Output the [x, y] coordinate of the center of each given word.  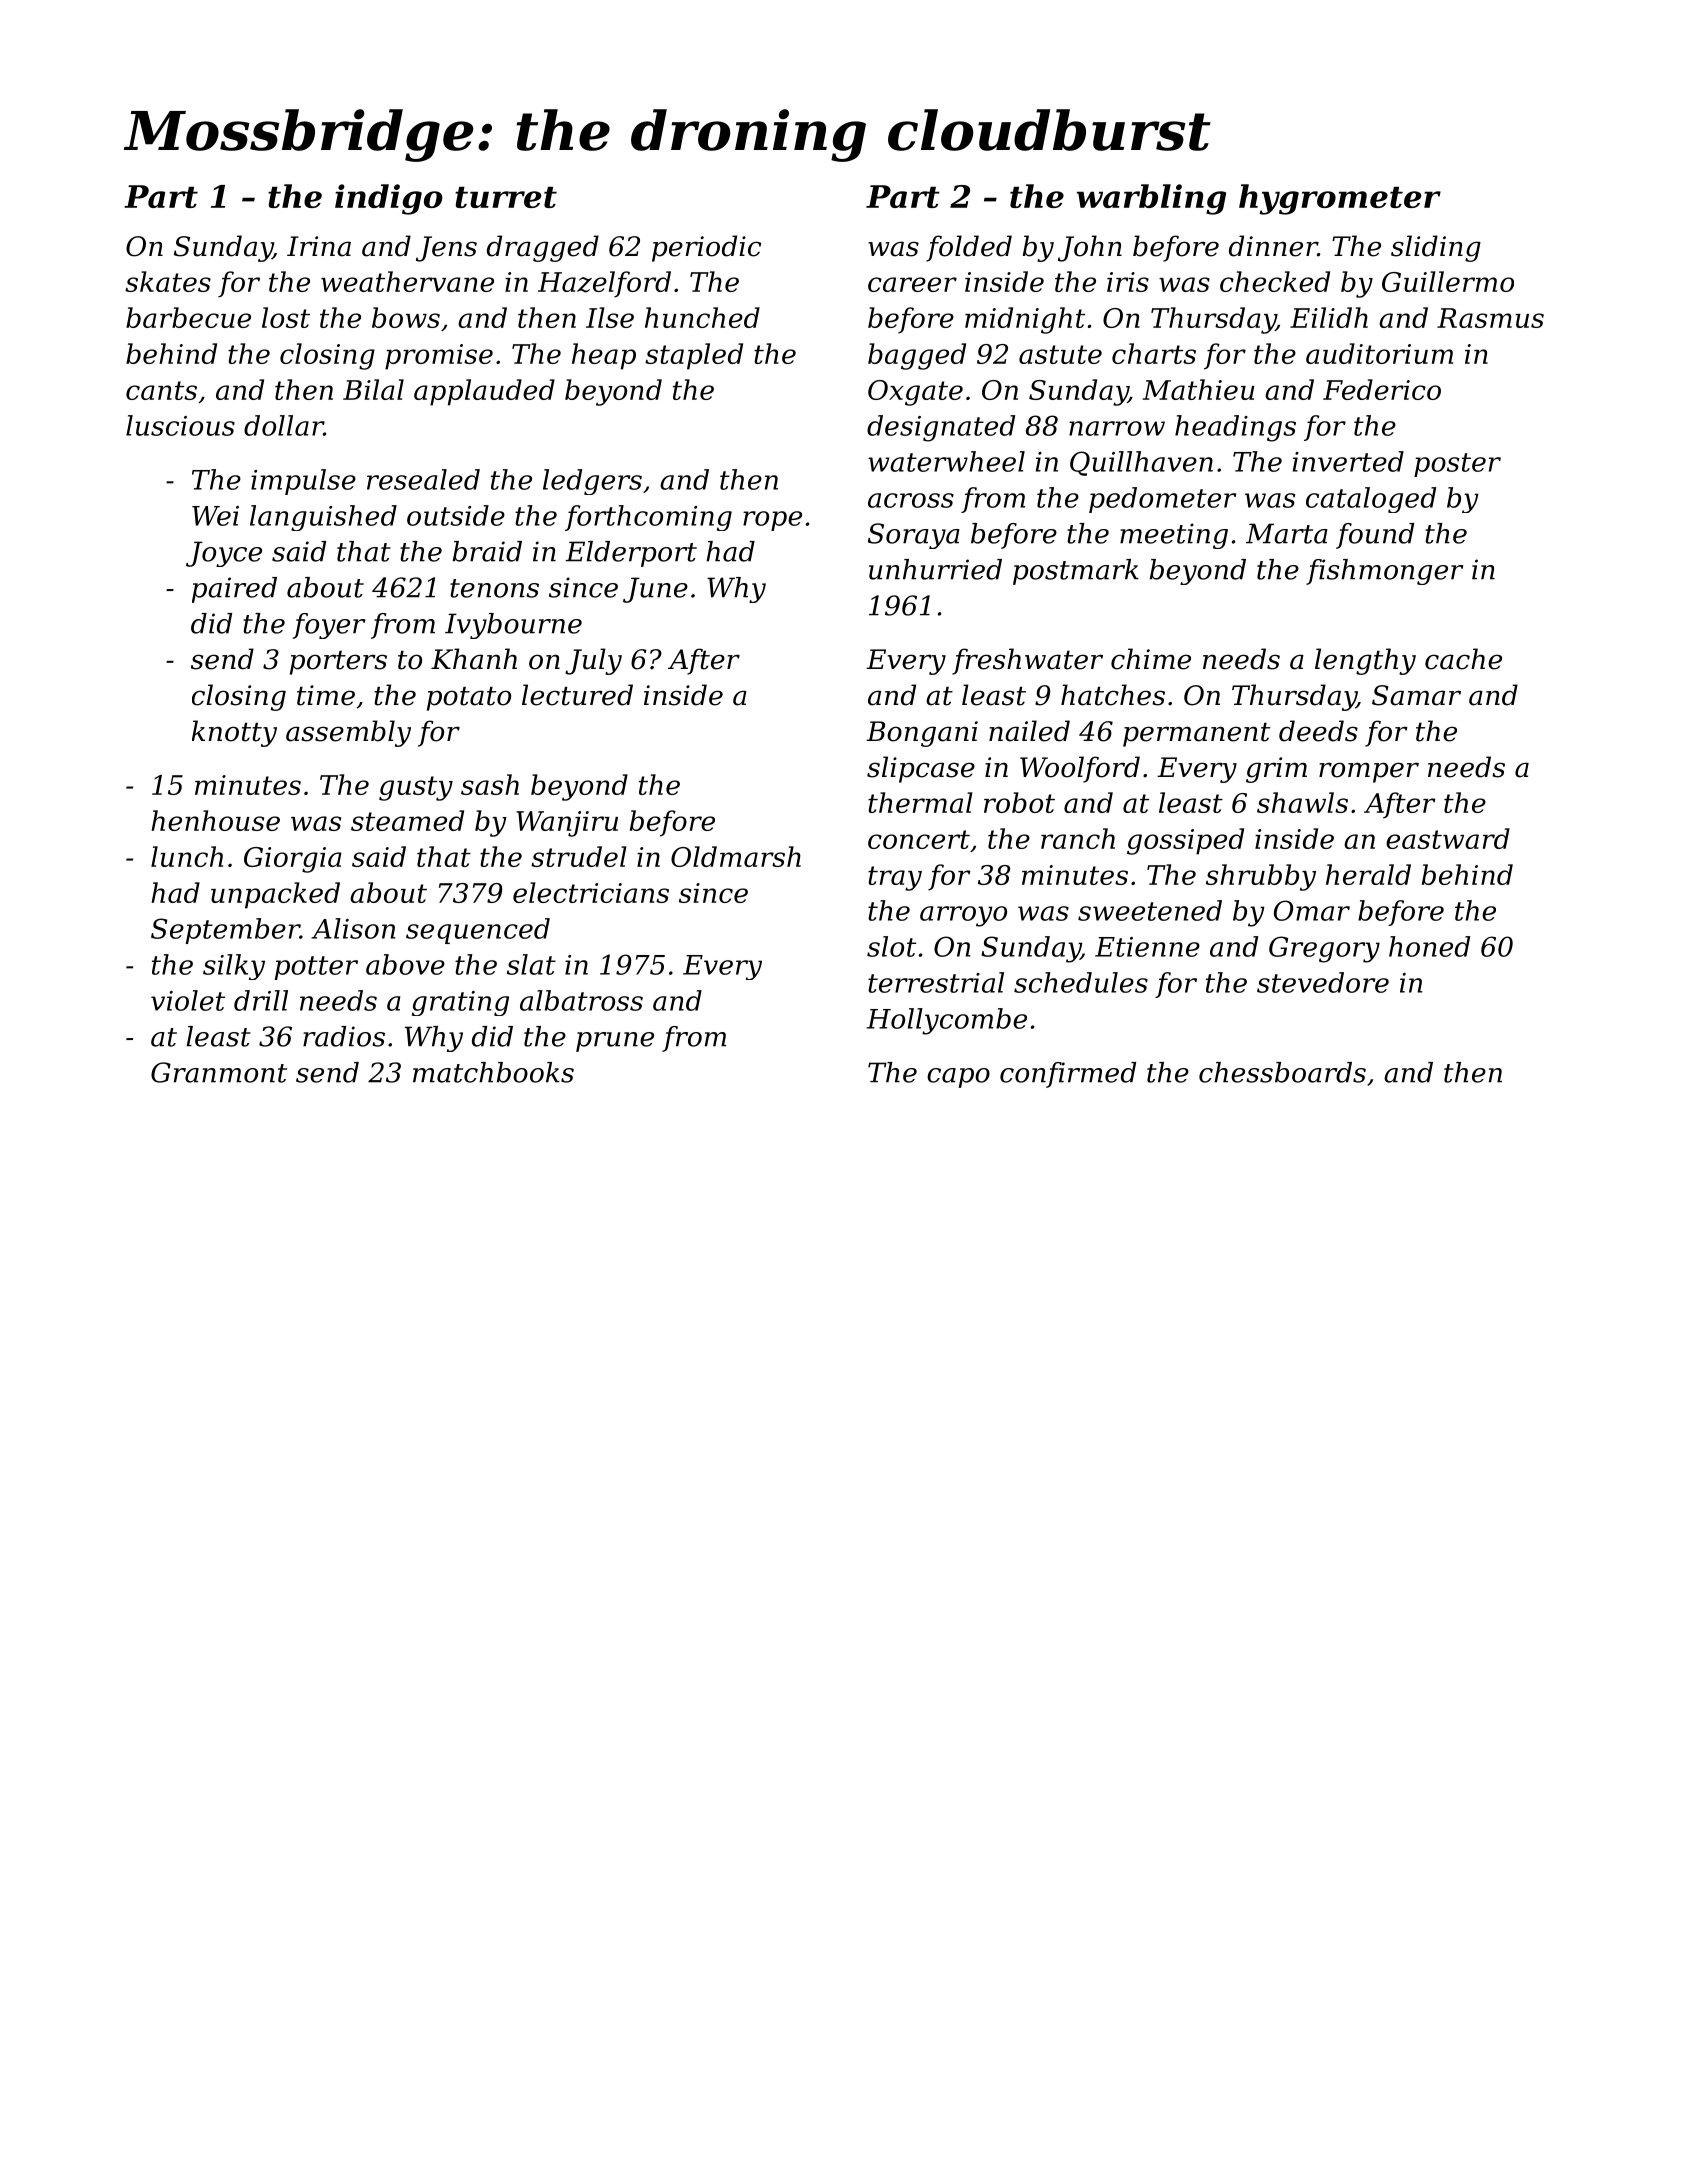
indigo [389, 199]
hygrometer [1340, 199]
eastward [1448, 838]
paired [234, 590]
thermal [920, 802]
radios [344, 1036]
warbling [1151, 199]
